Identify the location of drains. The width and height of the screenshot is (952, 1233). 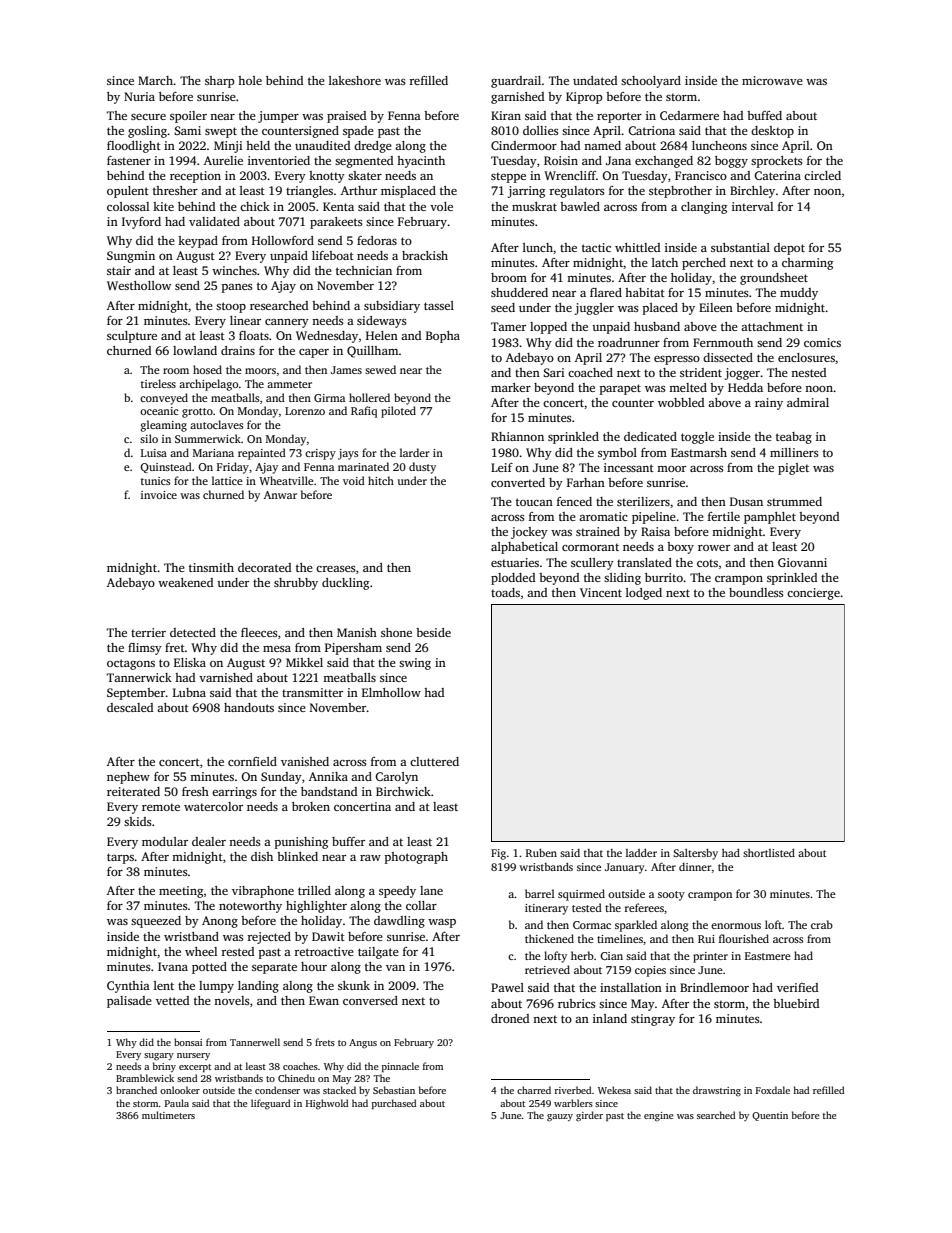
(238, 350).
